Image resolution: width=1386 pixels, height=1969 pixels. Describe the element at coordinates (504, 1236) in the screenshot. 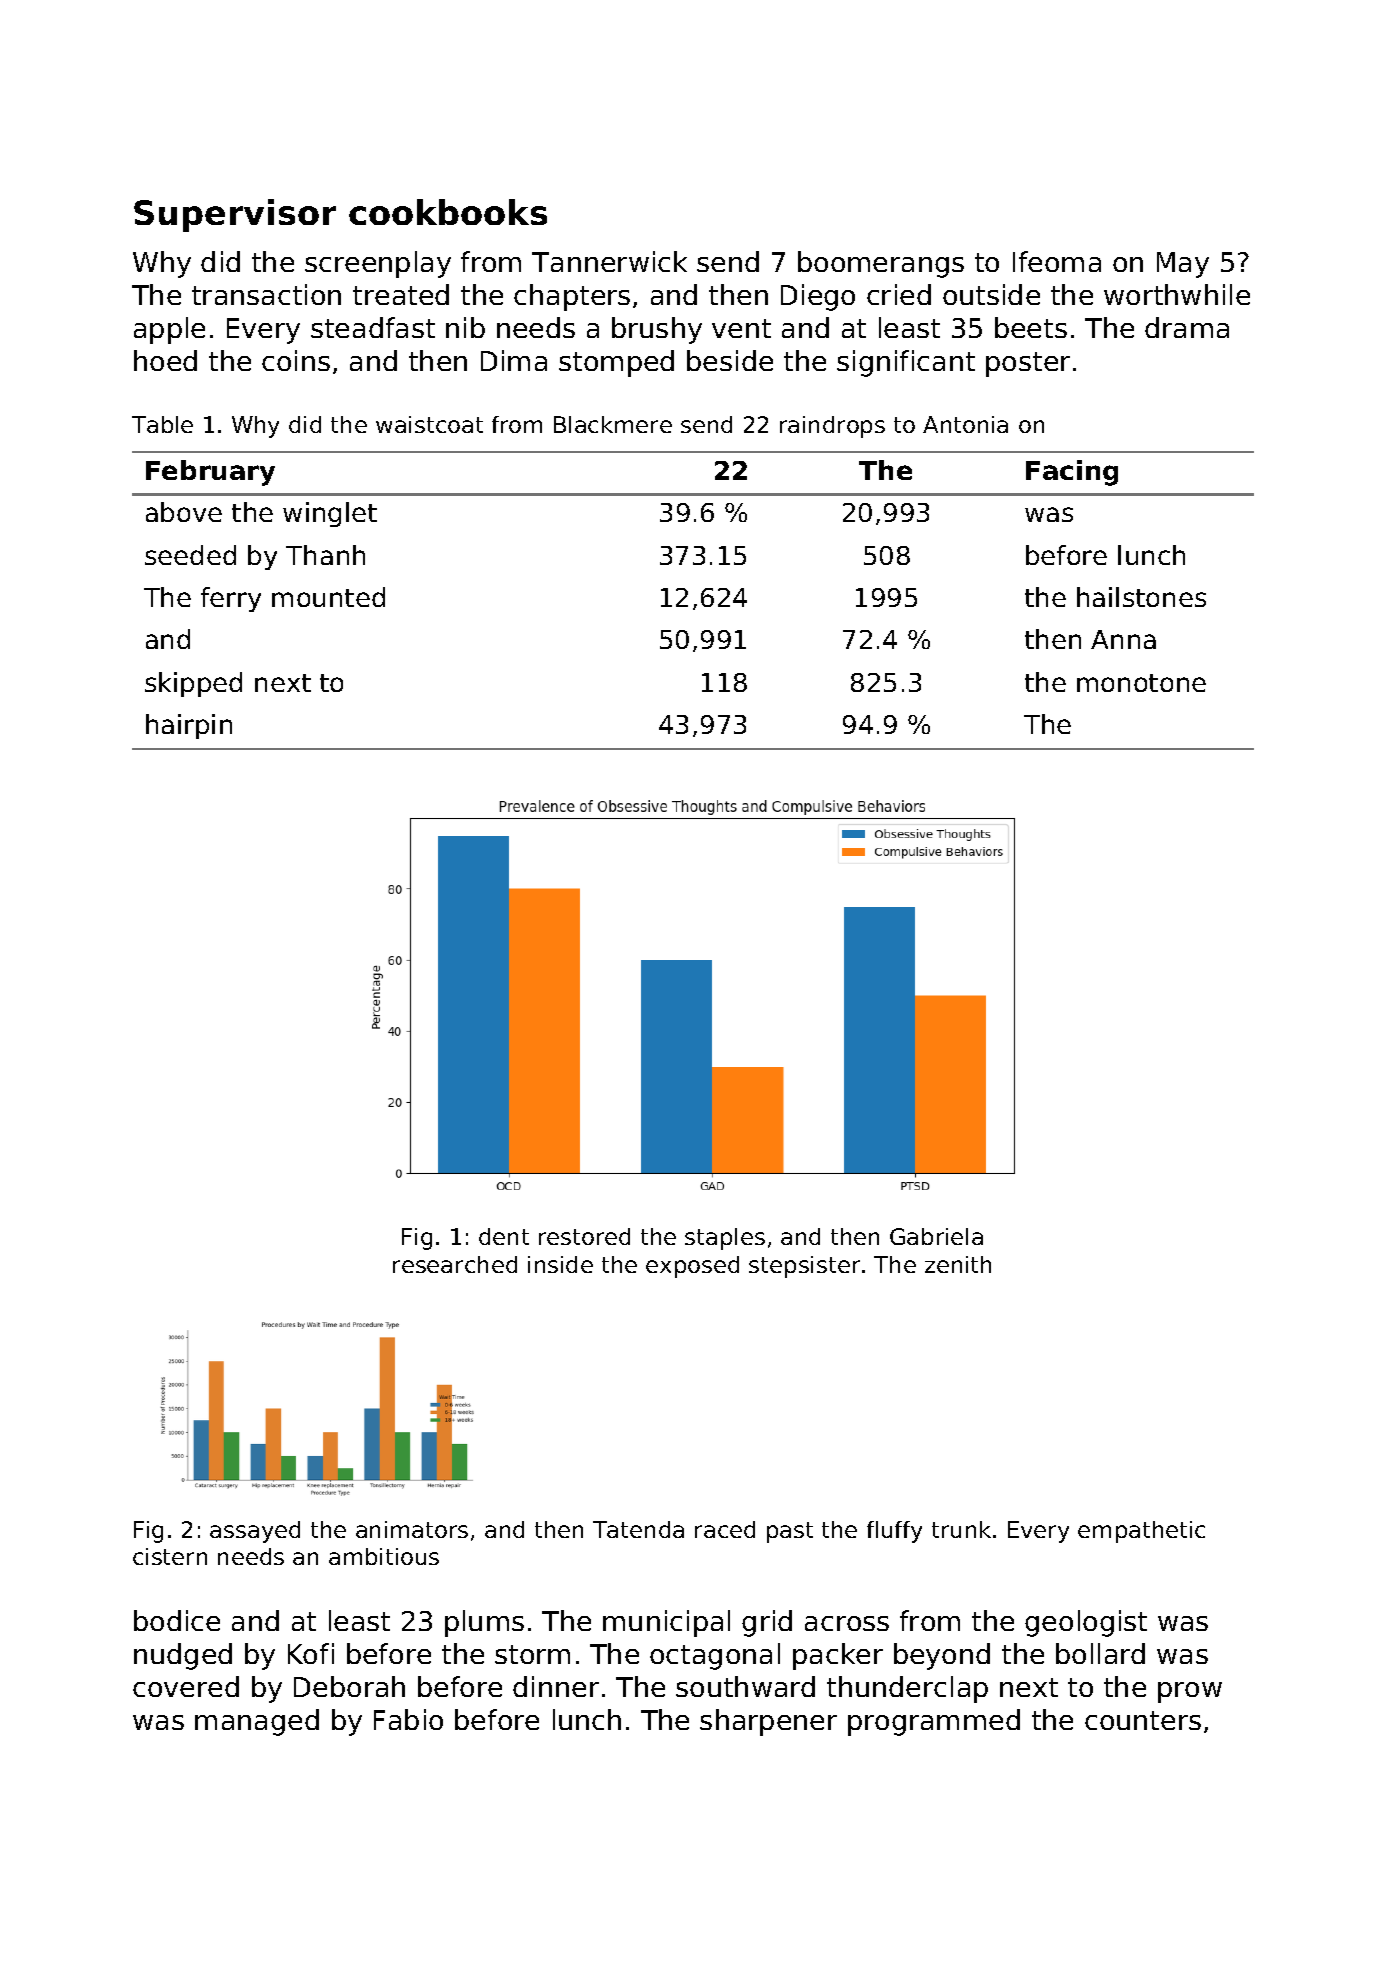

I see `dent` at that location.
